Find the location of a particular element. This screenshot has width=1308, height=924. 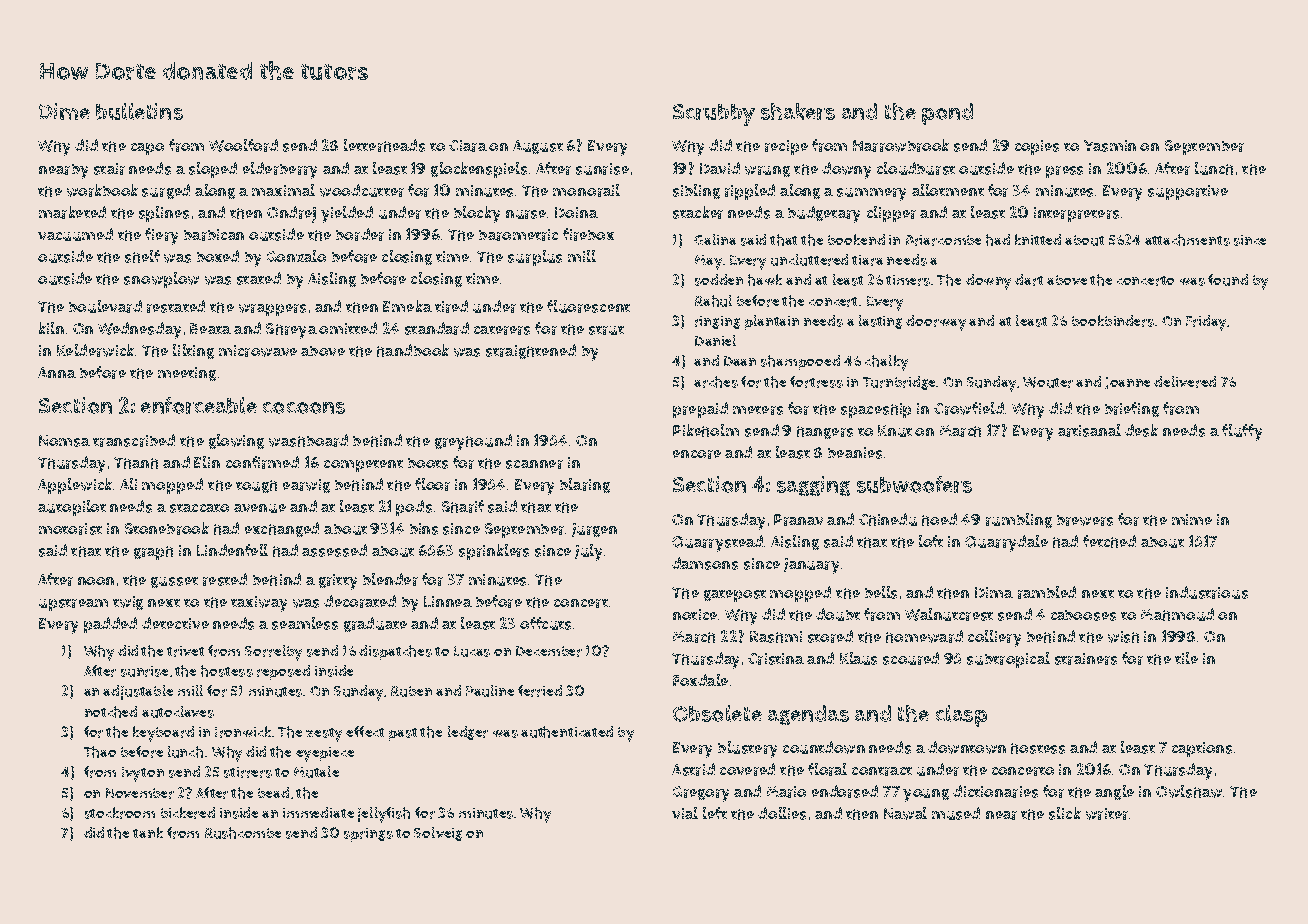

staccato is located at coordinates (199, 508).
